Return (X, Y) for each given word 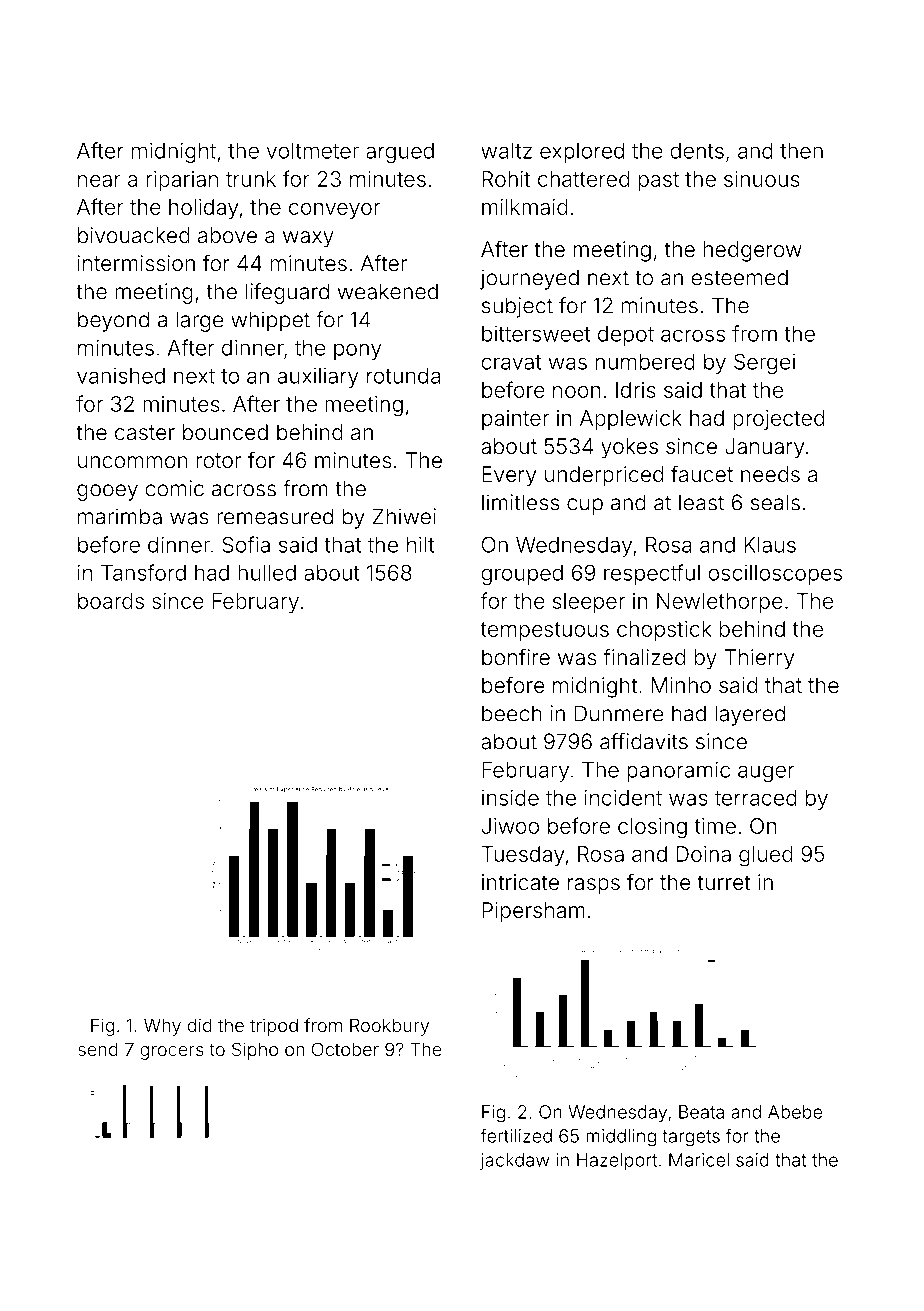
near (99, 181)
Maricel (699, 1160)
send (98, 1049)
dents (697, 151)
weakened (388, 291)
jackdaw (514, 1161)
